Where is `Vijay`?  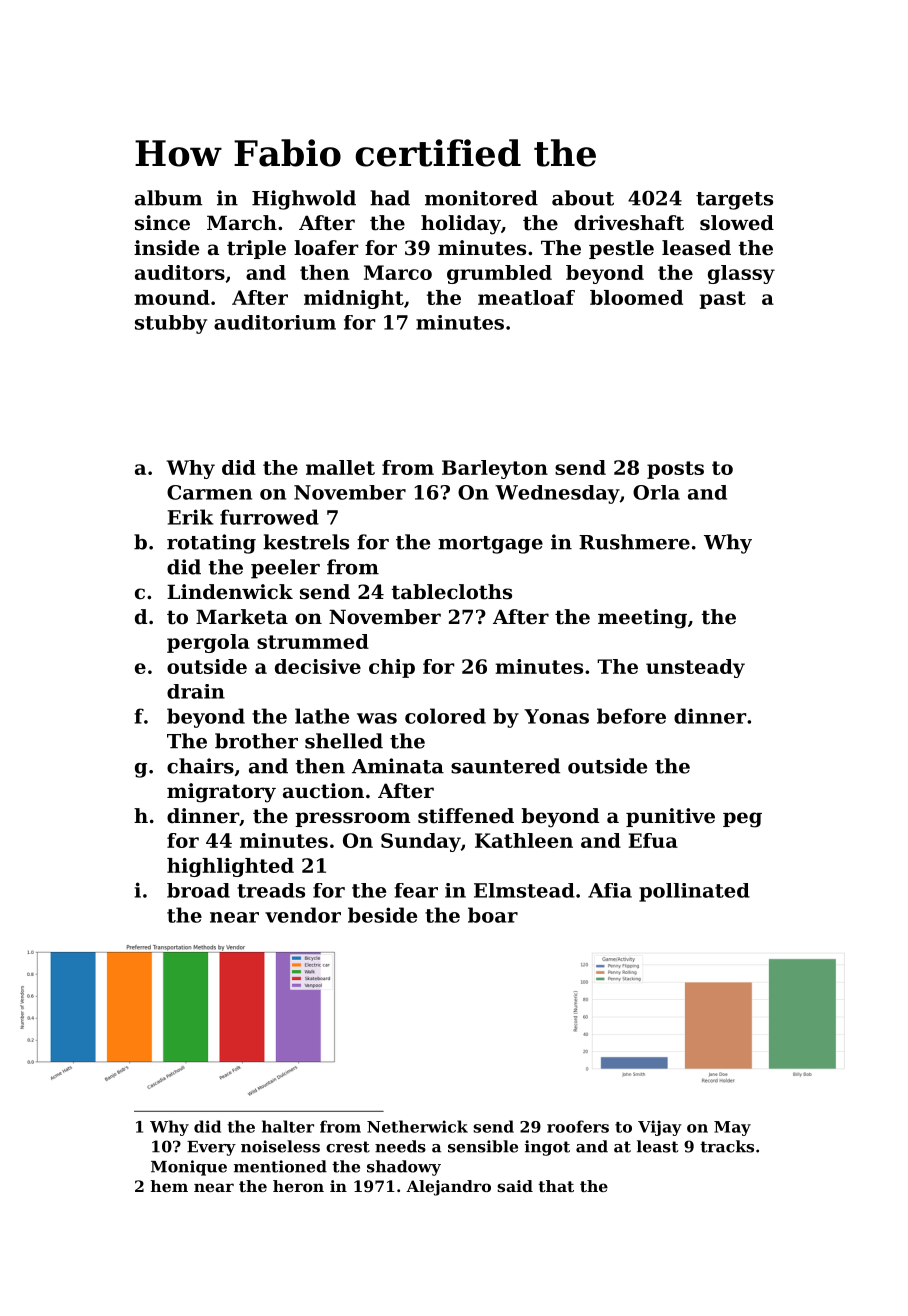 Vijay is located at coordinates (660, 1128).
